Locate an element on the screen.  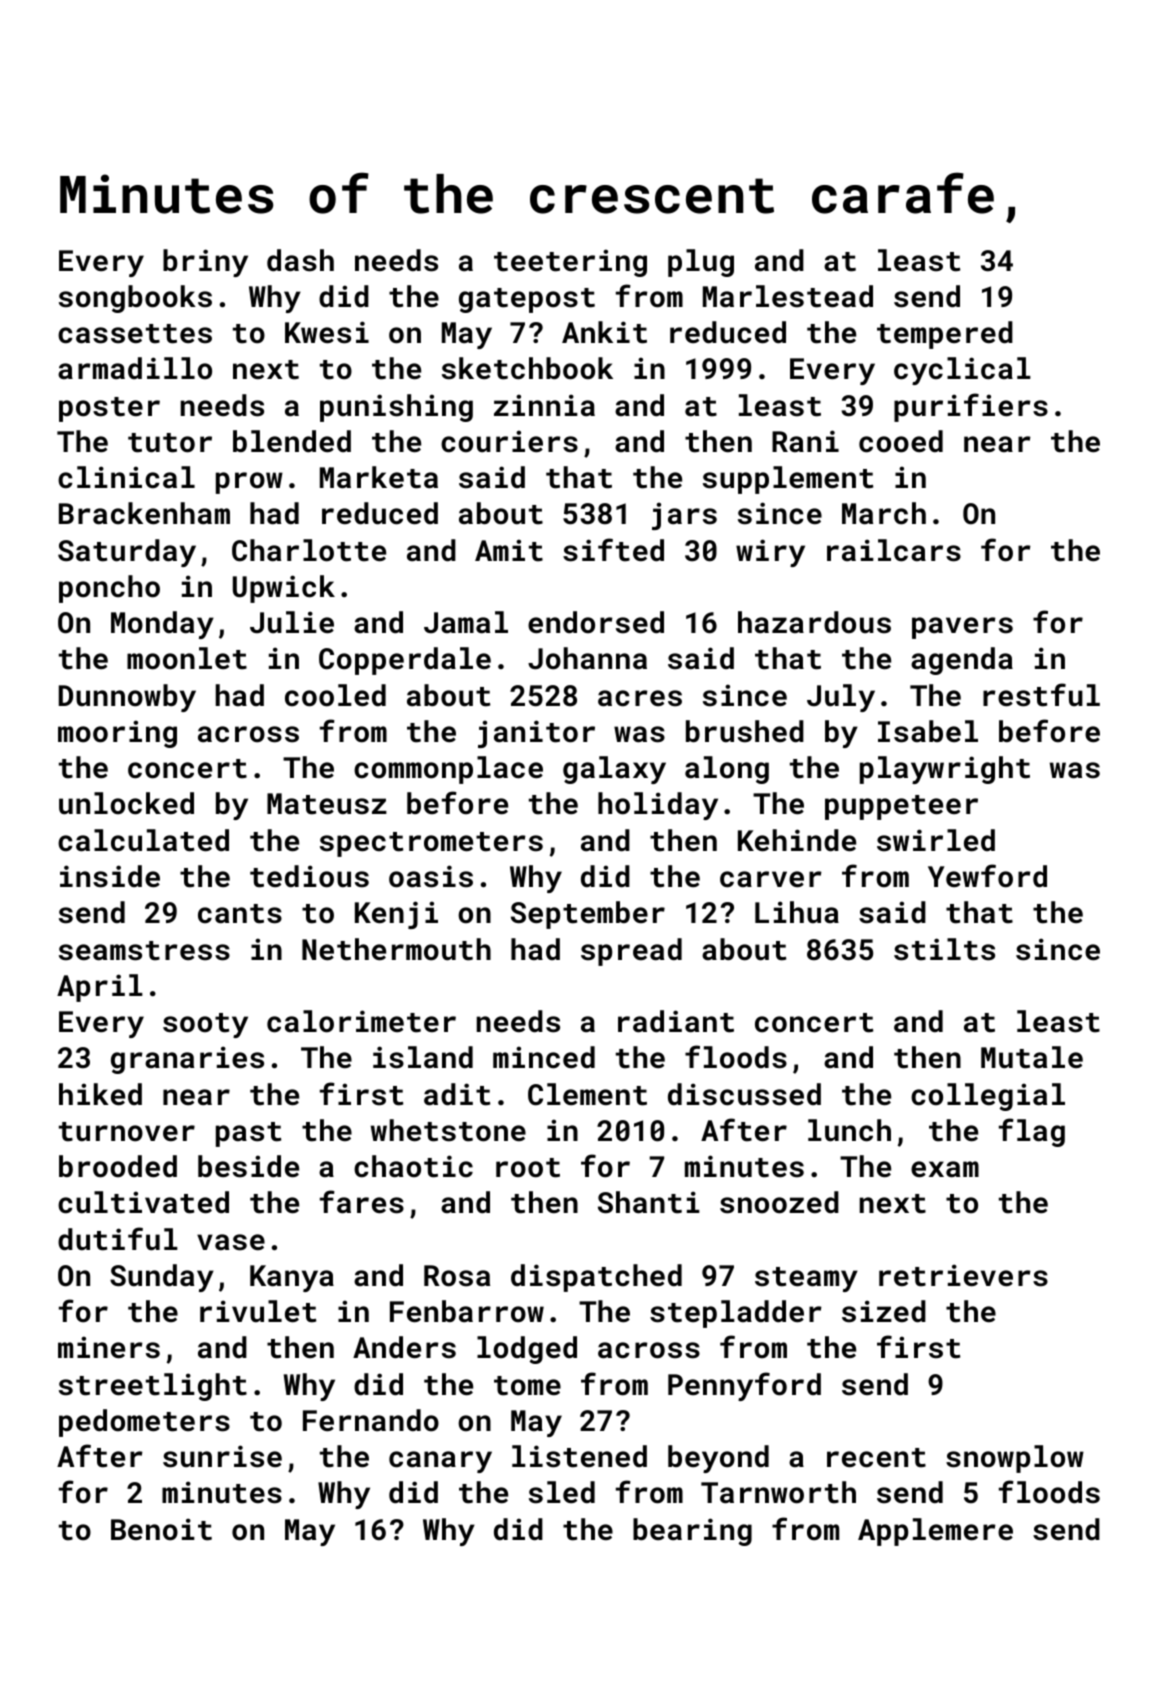
past is located at coordinates (248, 1134).
